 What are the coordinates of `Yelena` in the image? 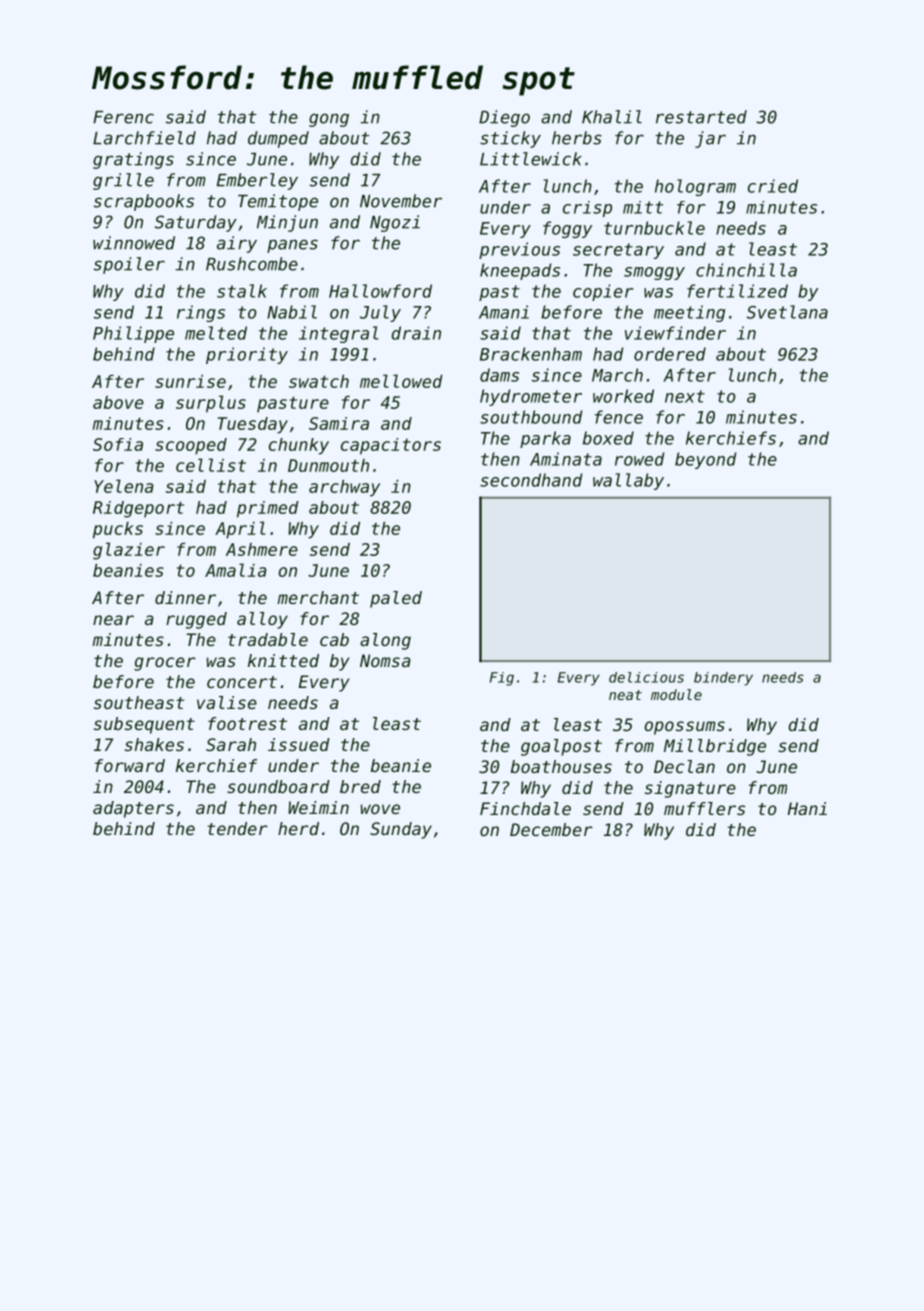 It's located at (123, 486).
